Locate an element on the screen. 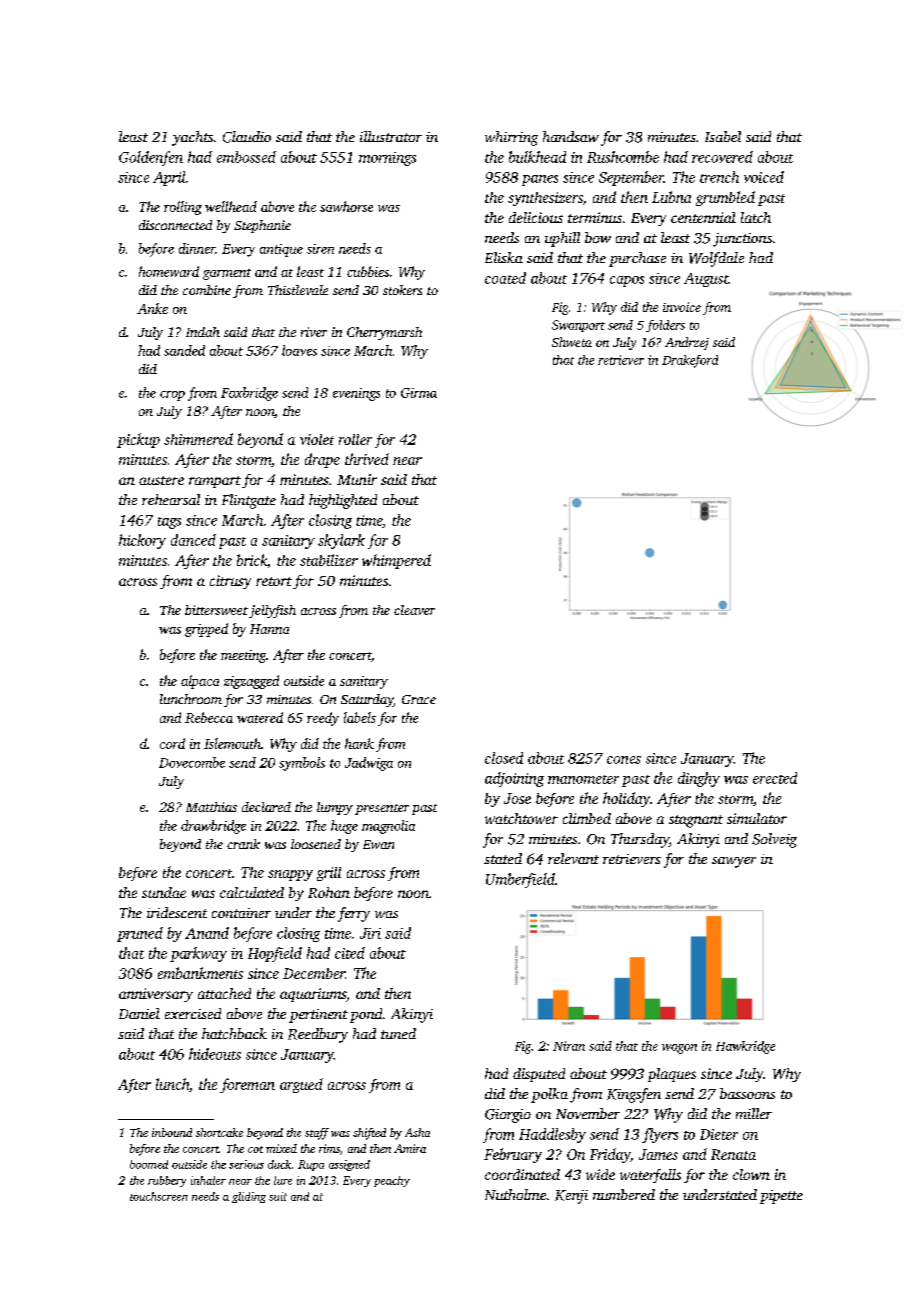  citrusy is located at coordinates (230, 582).
